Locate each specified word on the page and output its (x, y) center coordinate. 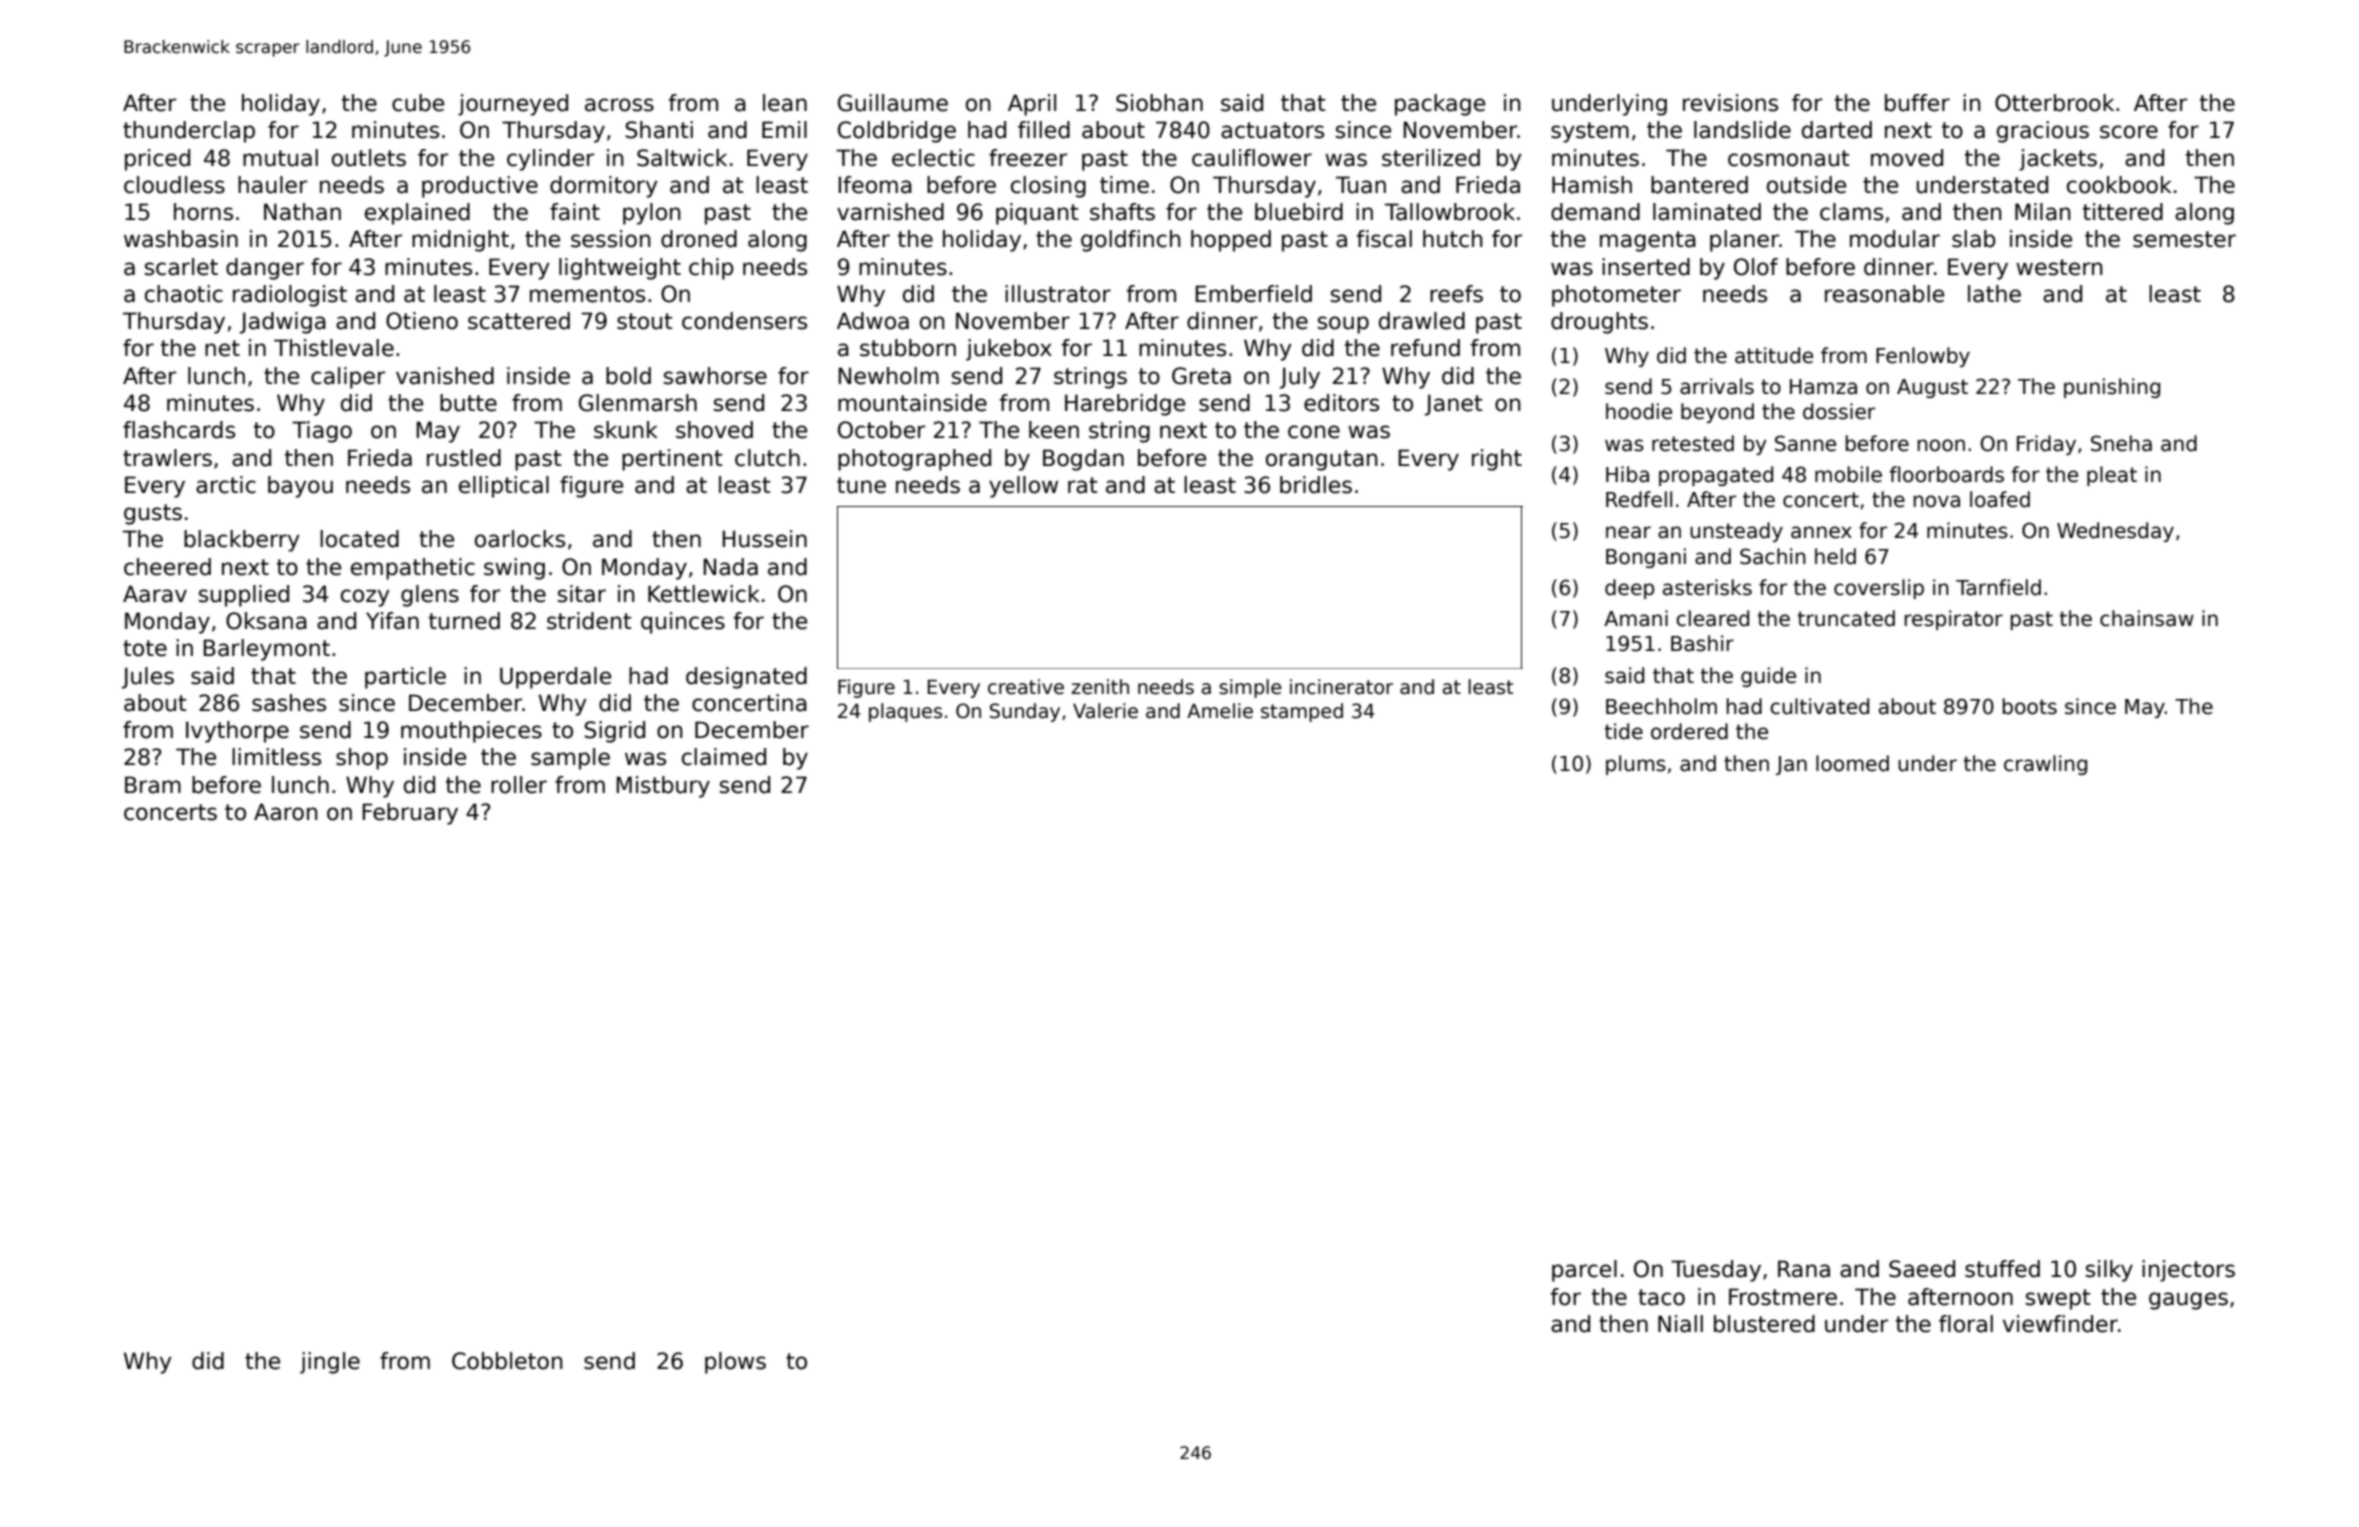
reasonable (1884, 294)
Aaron (286, 812)
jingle (330, 1363)
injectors (2188, 1271)
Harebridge (1125, 405)
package (1440, 105)
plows (735, 1363)
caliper (348, 378)
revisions (1730, 103)
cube (418, 103)
